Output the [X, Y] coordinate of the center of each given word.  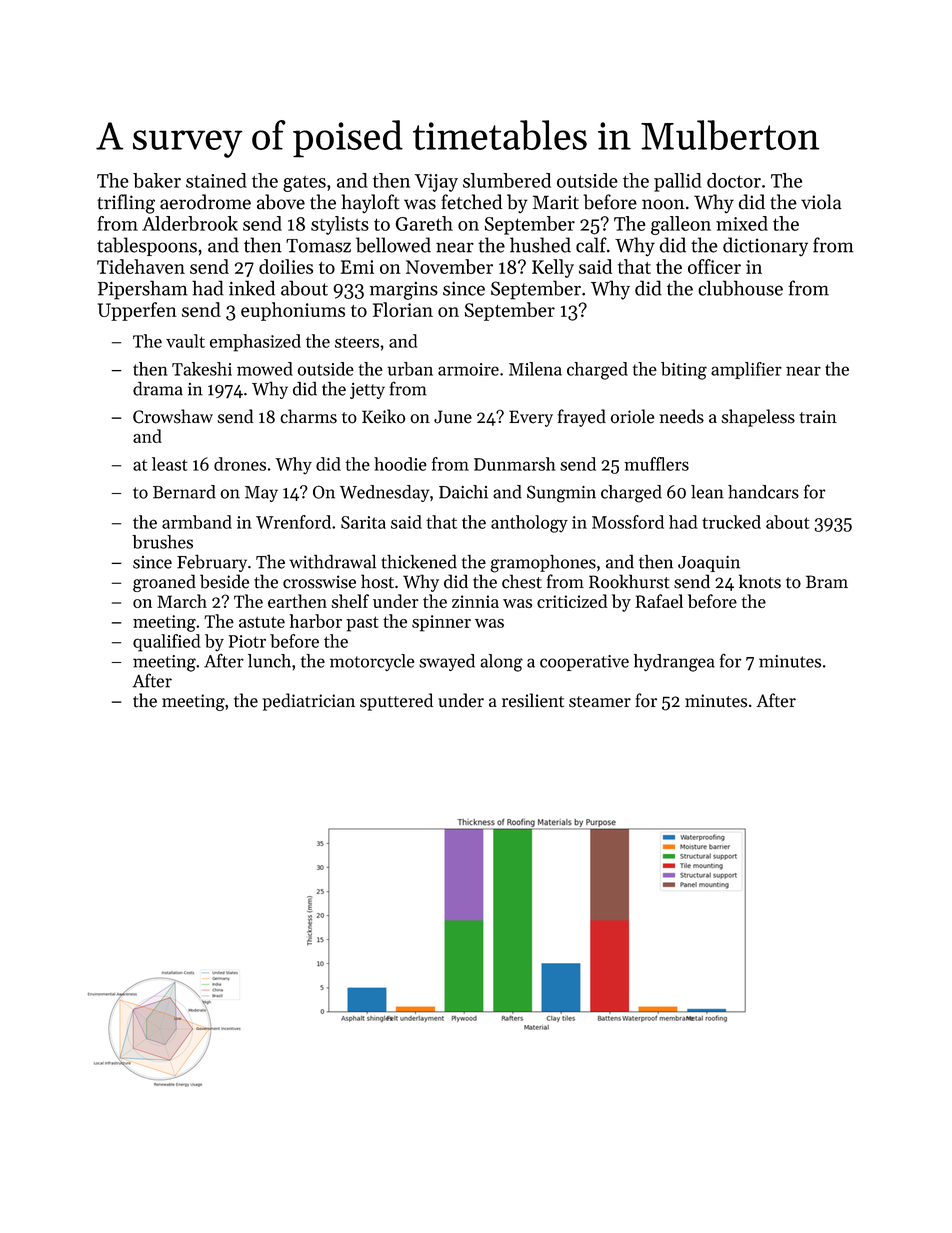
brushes [162, 542]
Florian [403, 309]
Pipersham [143, 290]
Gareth [424, 223]
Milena [535, 369]
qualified [167, 643]
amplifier [746, 370]
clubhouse [740, 288]
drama [158, 388]
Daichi [463, 492]
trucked [731, 522]
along [501, 663]
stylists [340, 225]
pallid [678, 182]
